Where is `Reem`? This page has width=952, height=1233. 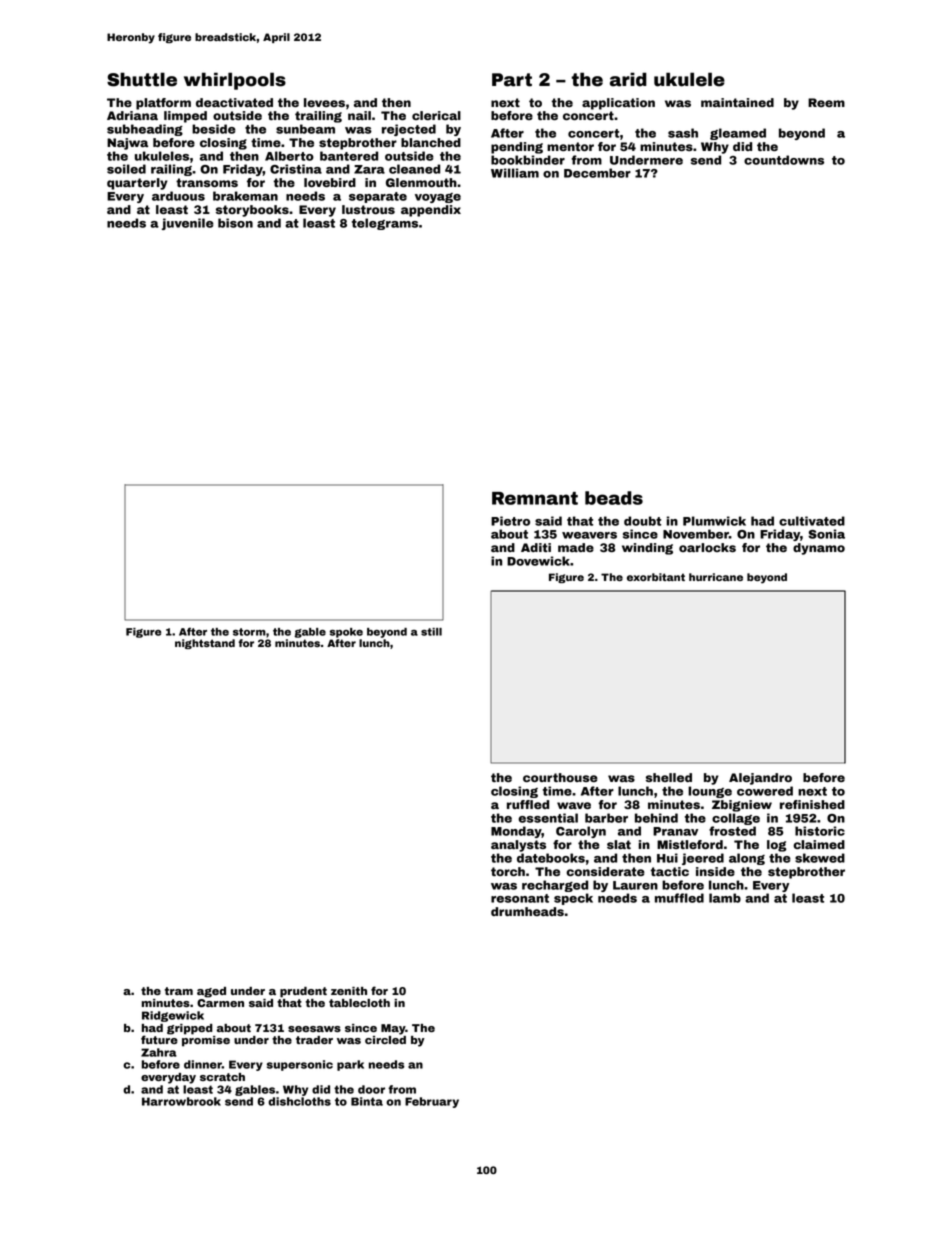 Reem is located at coordinates (826, 102).
